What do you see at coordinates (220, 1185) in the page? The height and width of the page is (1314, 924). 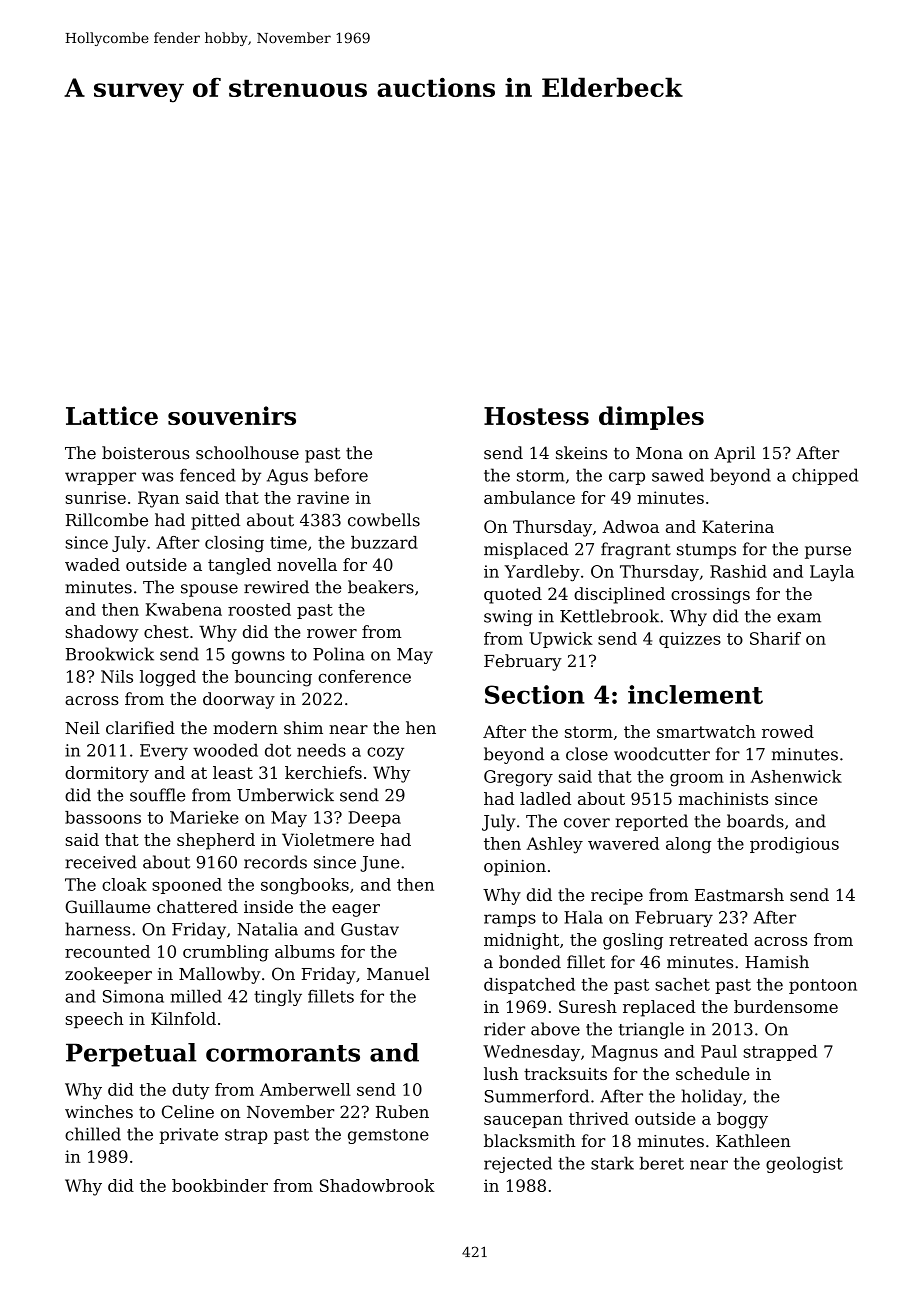 I see `bookbinder` at bounding box center [220, 1185].
